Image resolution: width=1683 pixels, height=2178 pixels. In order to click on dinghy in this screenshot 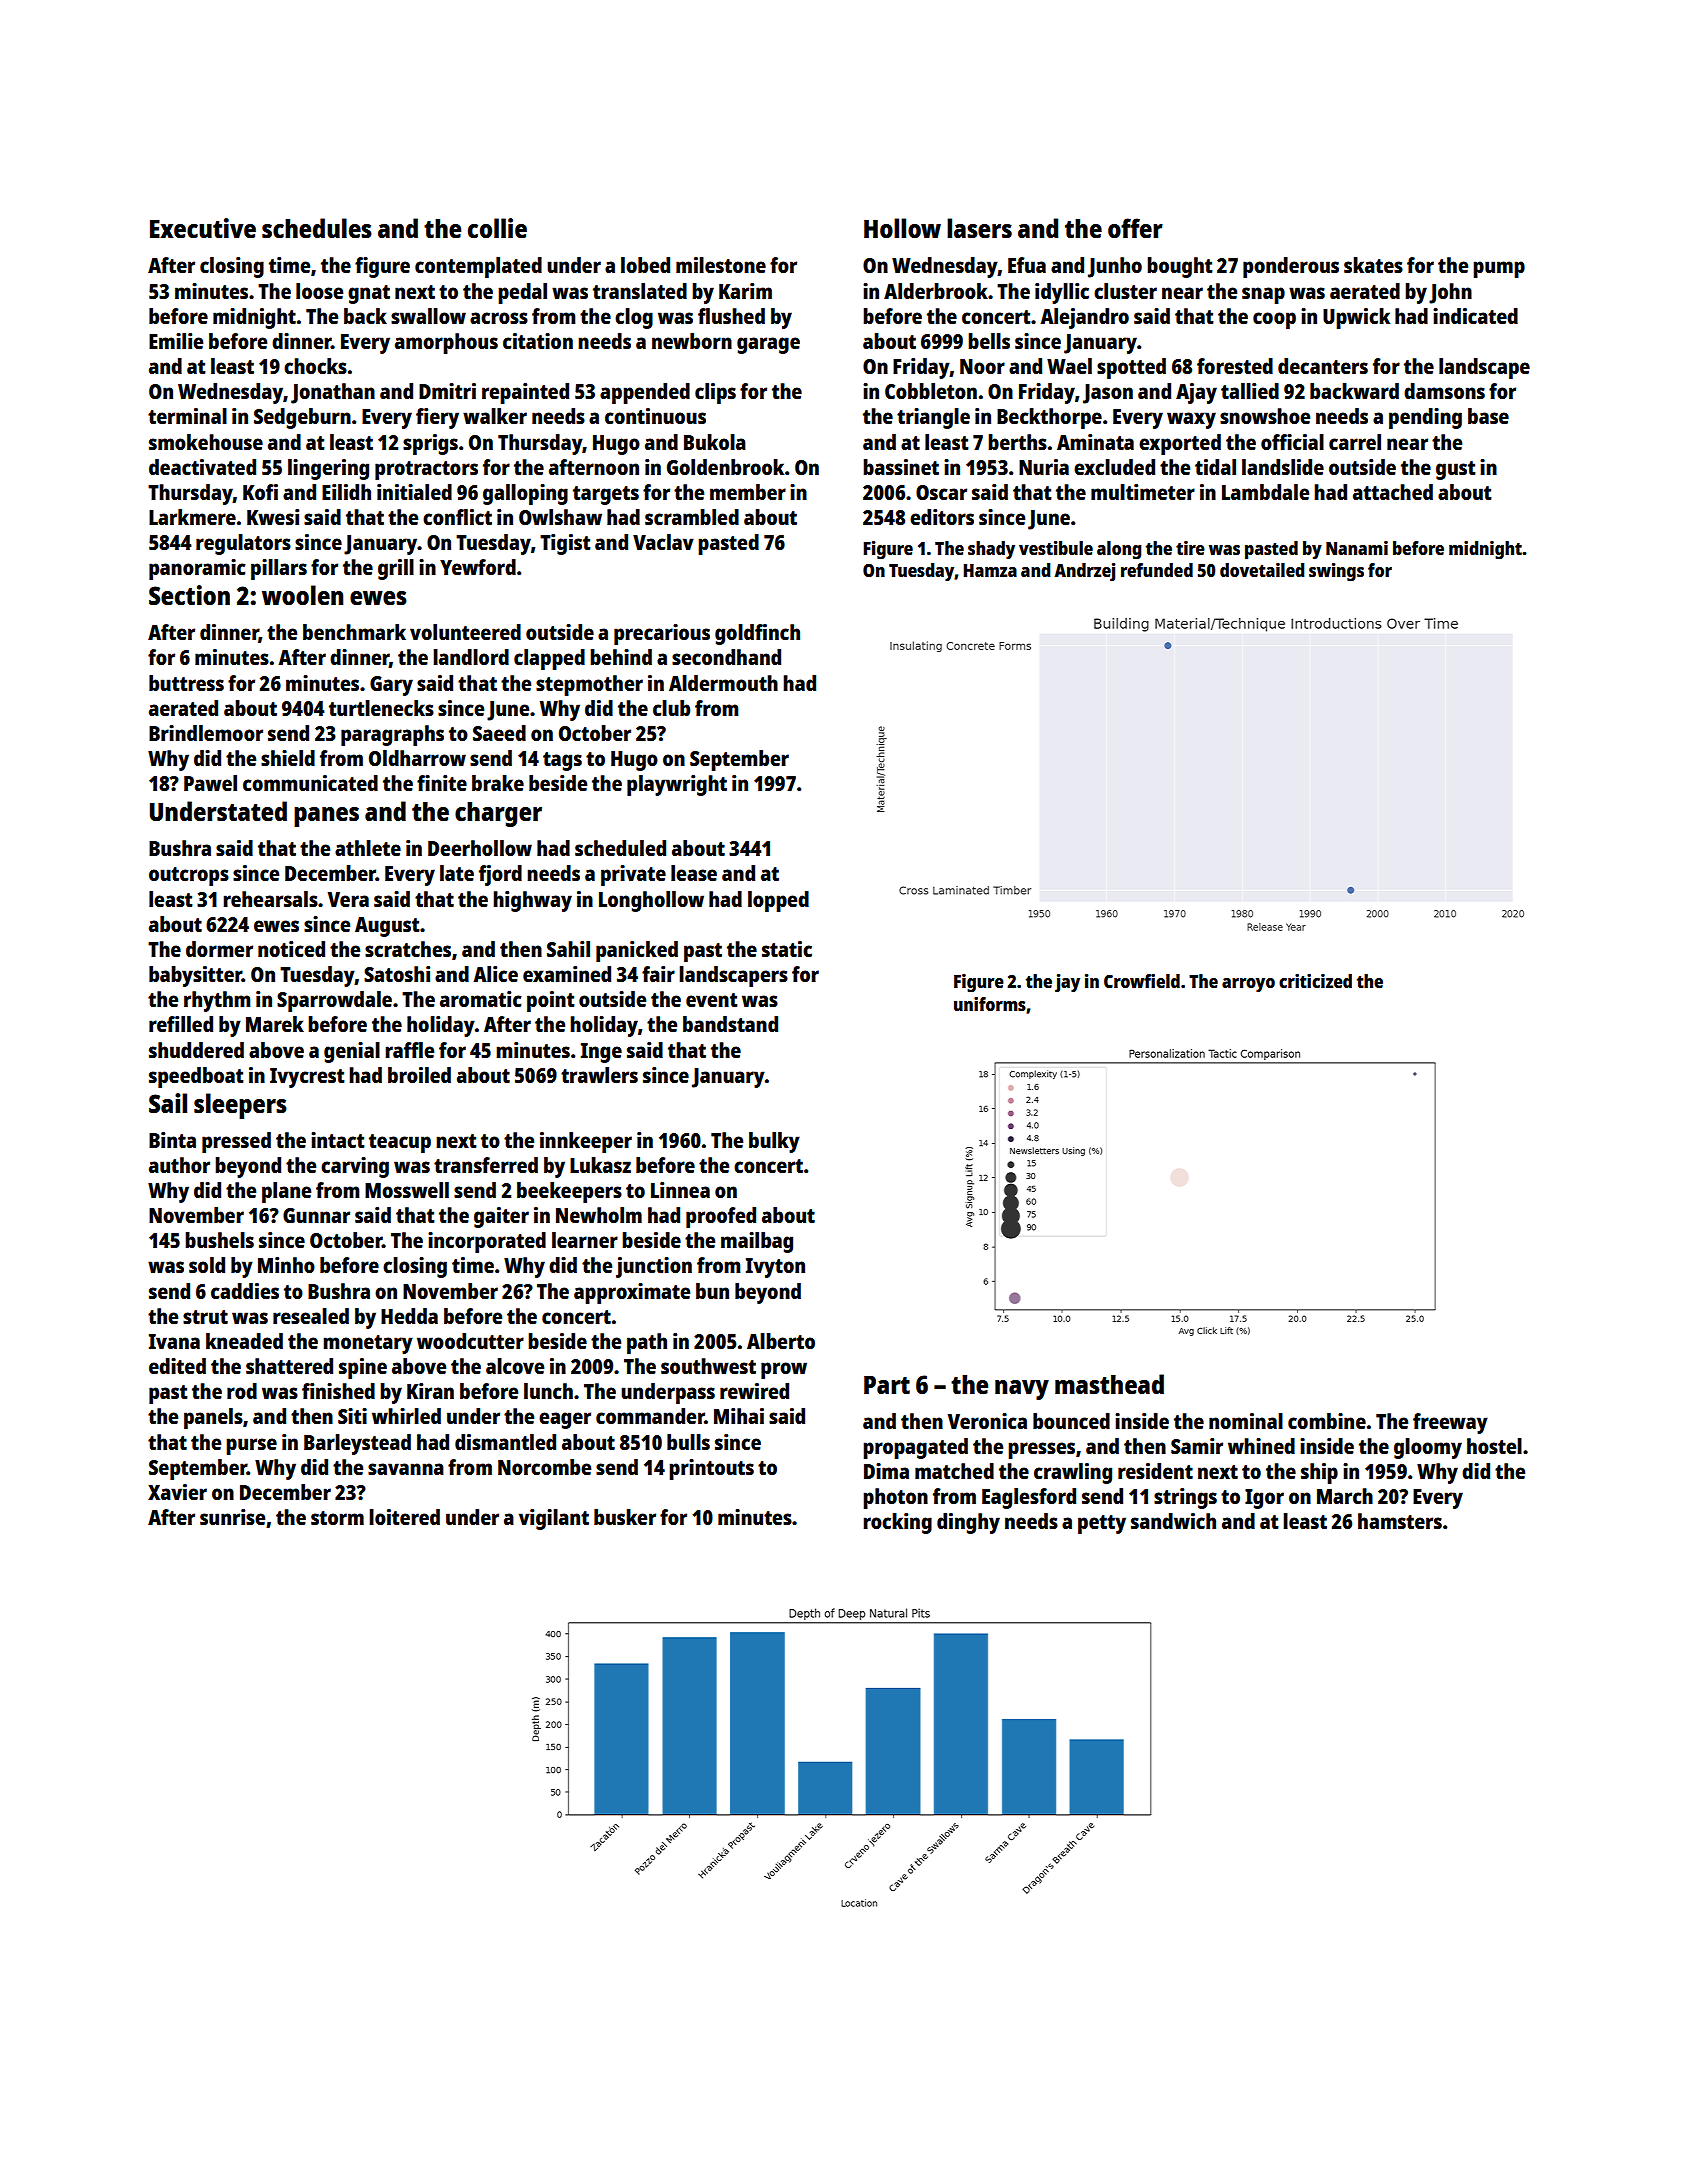, I will do `click(968, 1523)`.
